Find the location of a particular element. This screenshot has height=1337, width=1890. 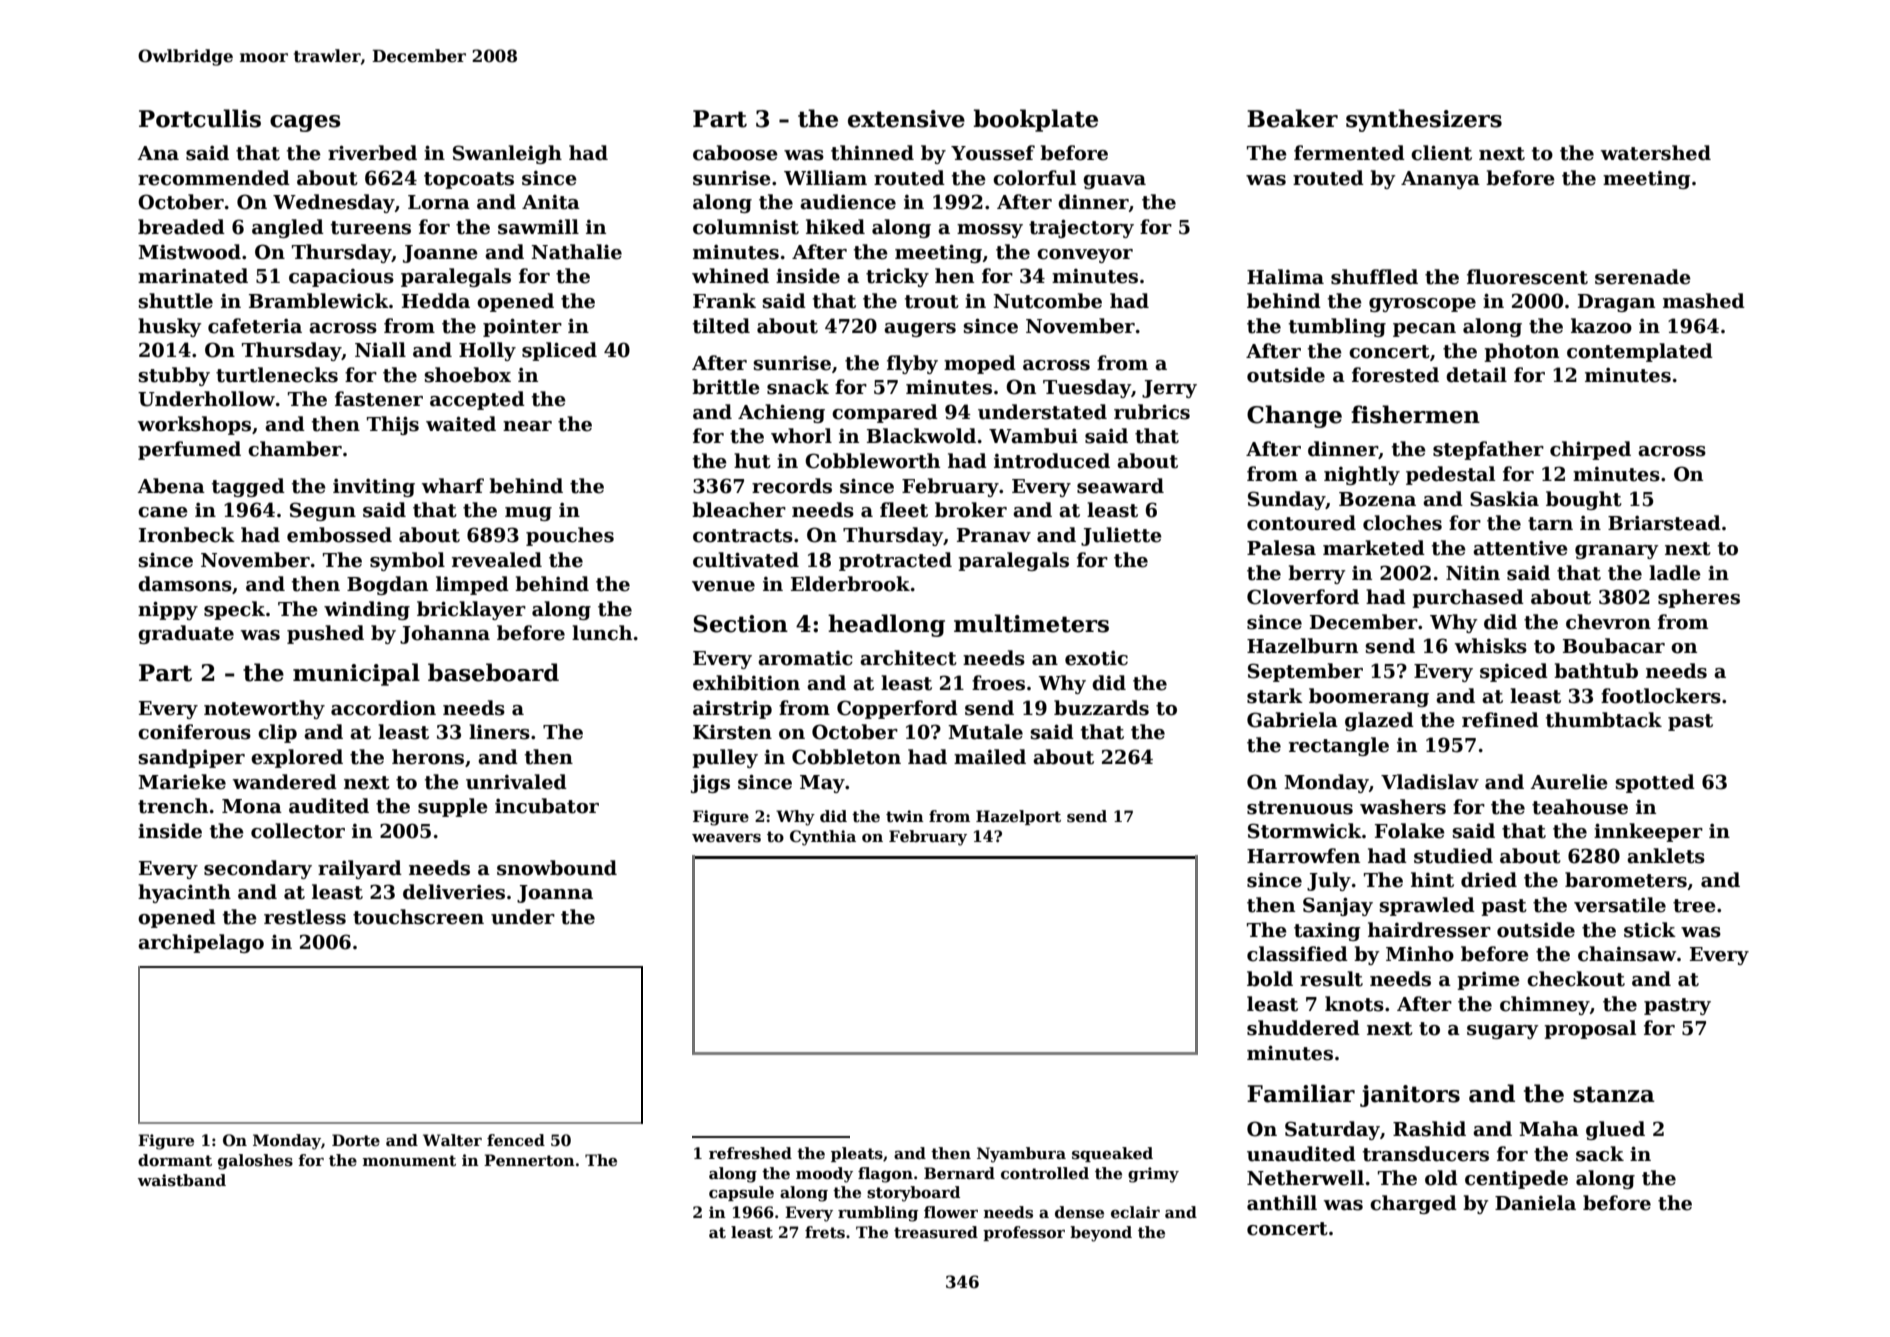

bricklayer is located at coordinates (471, 610).
